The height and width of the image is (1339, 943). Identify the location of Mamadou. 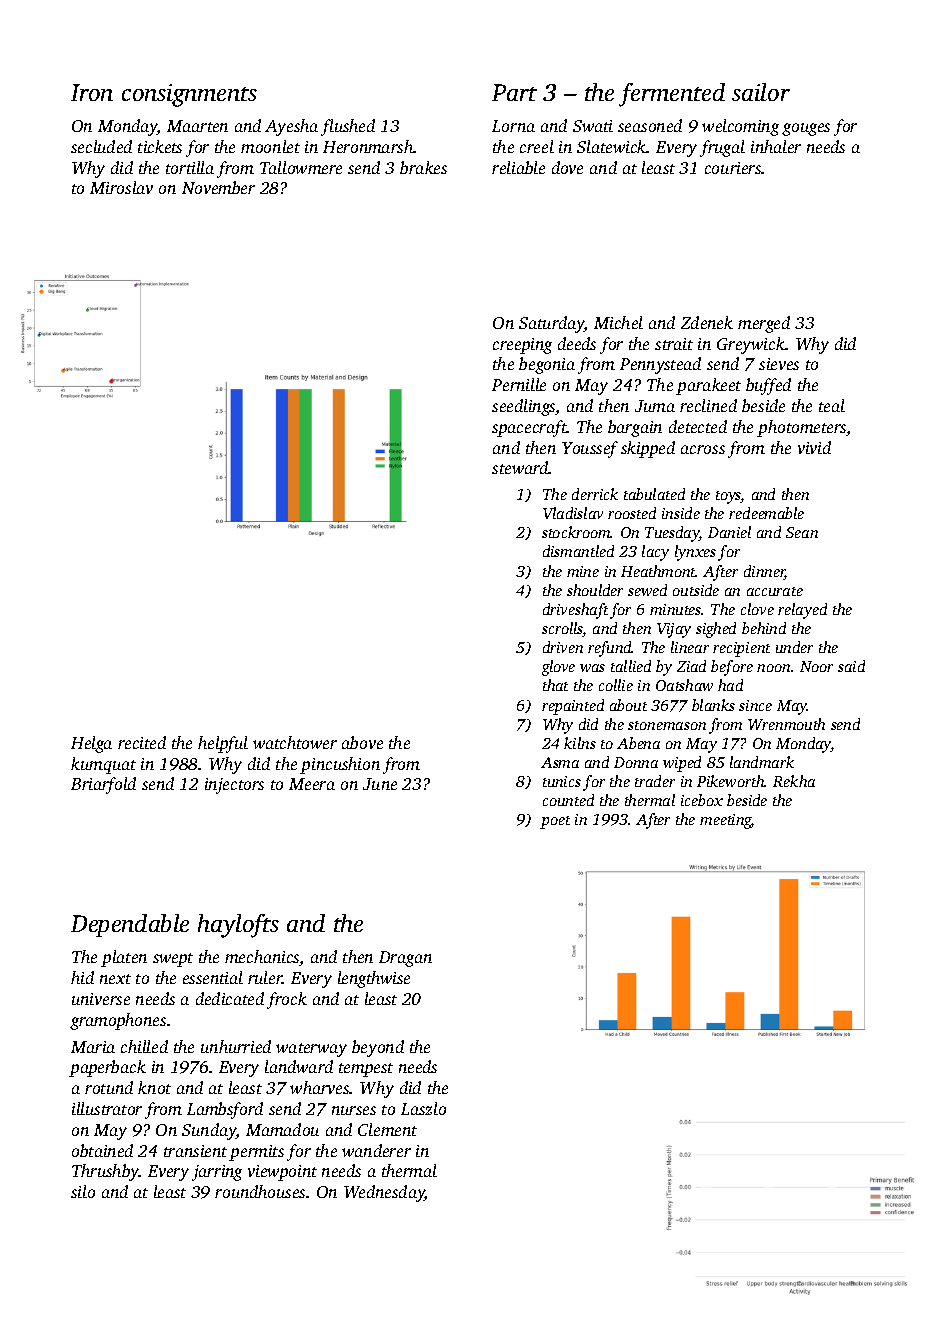
(282, 1129).
